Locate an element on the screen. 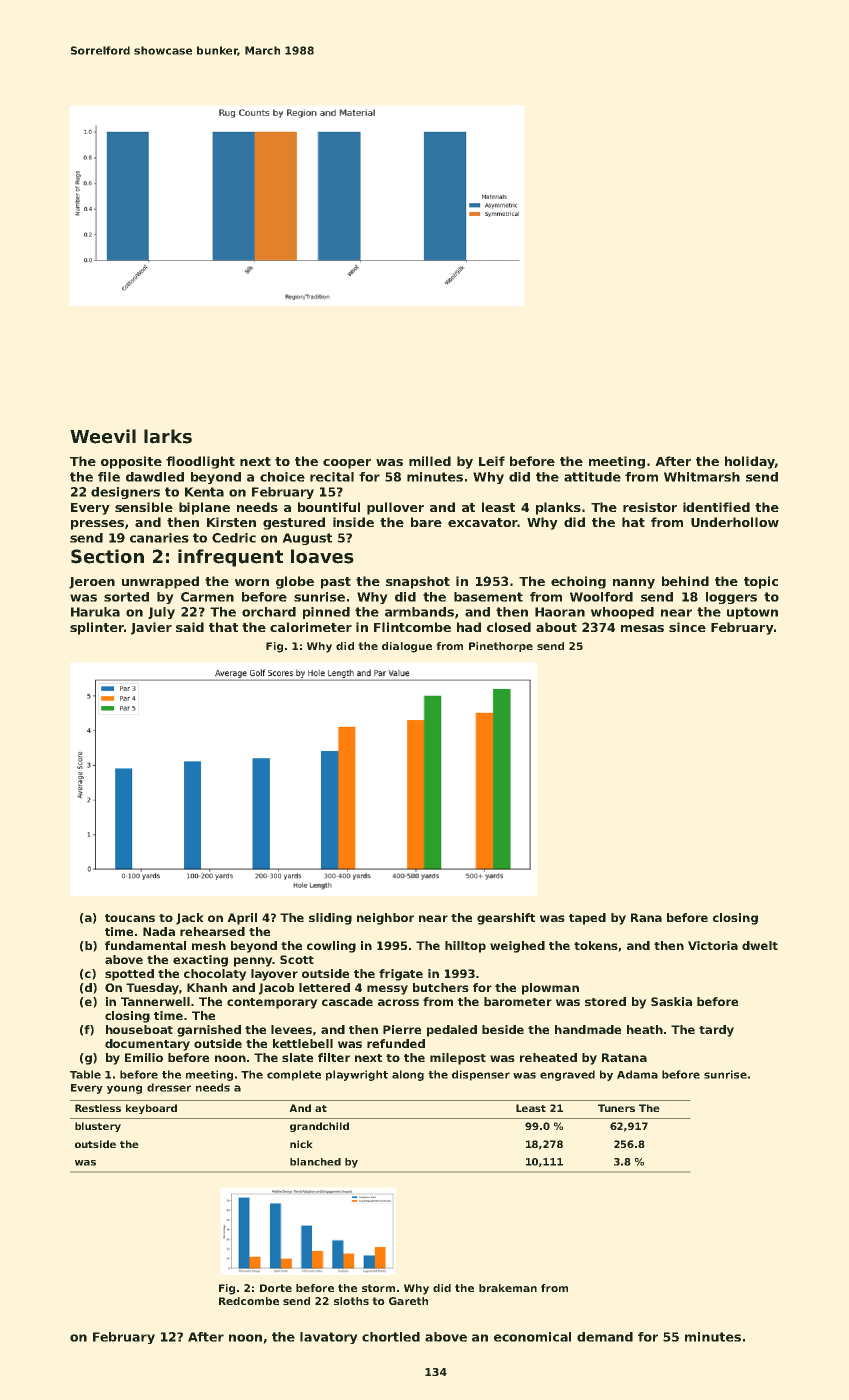 The image size is (849, 1400). Leif is located at coordinates (492, 461).
